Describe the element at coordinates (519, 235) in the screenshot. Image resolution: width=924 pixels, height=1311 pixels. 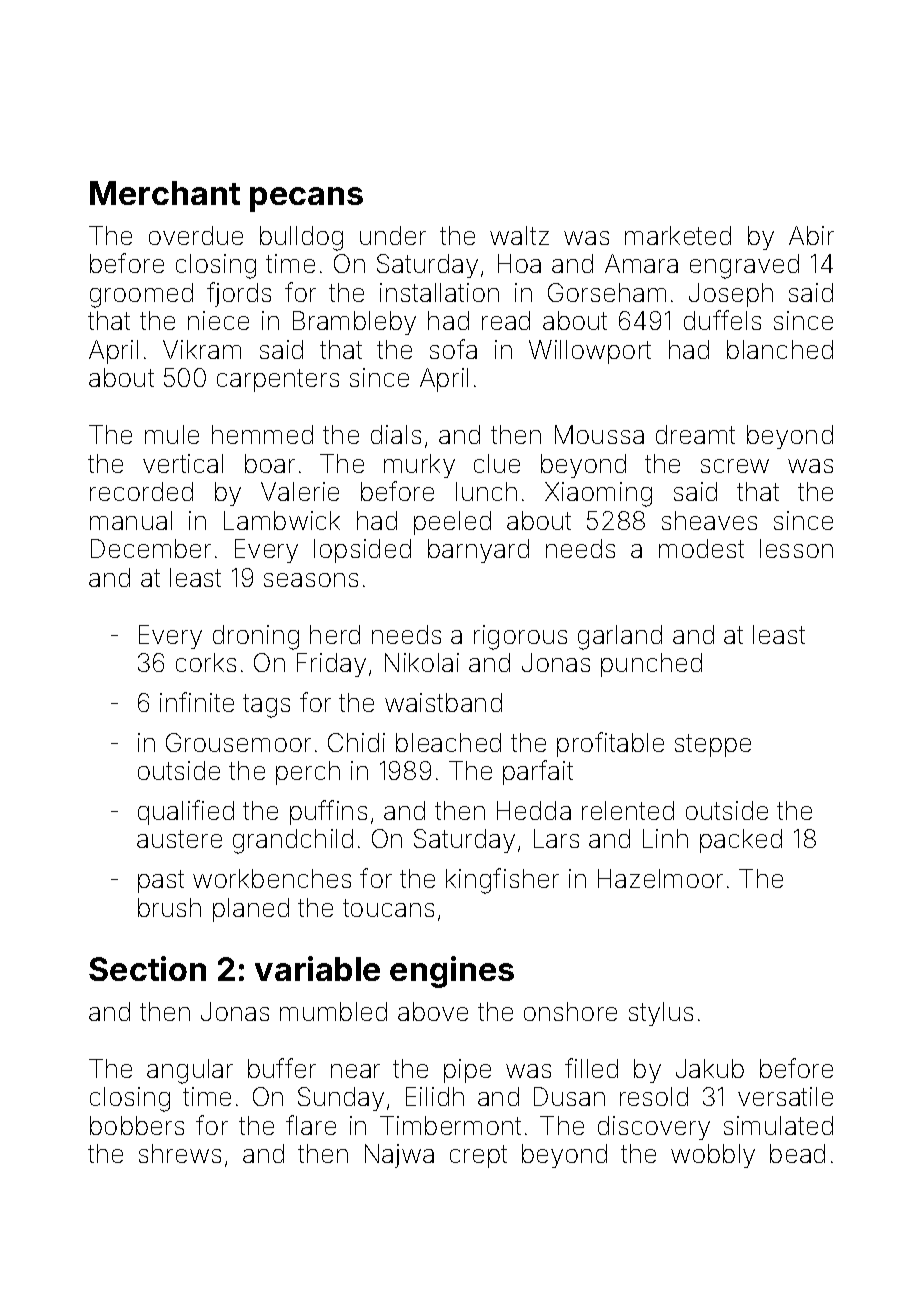
I see `waltz` at that location.
